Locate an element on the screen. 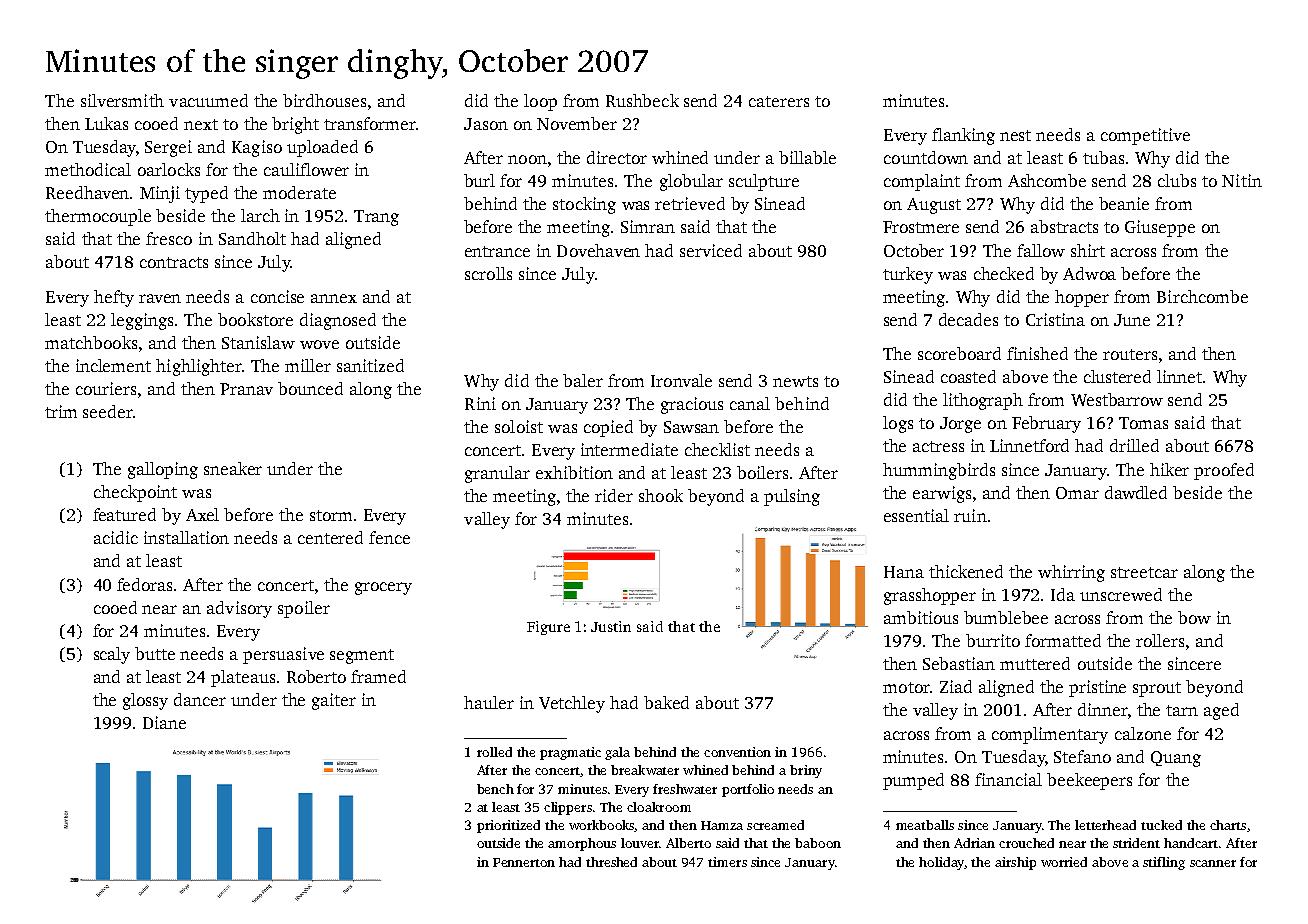 This screenshot has height=924, width=1308. Ironvale is located at coordinates (681, 380).
